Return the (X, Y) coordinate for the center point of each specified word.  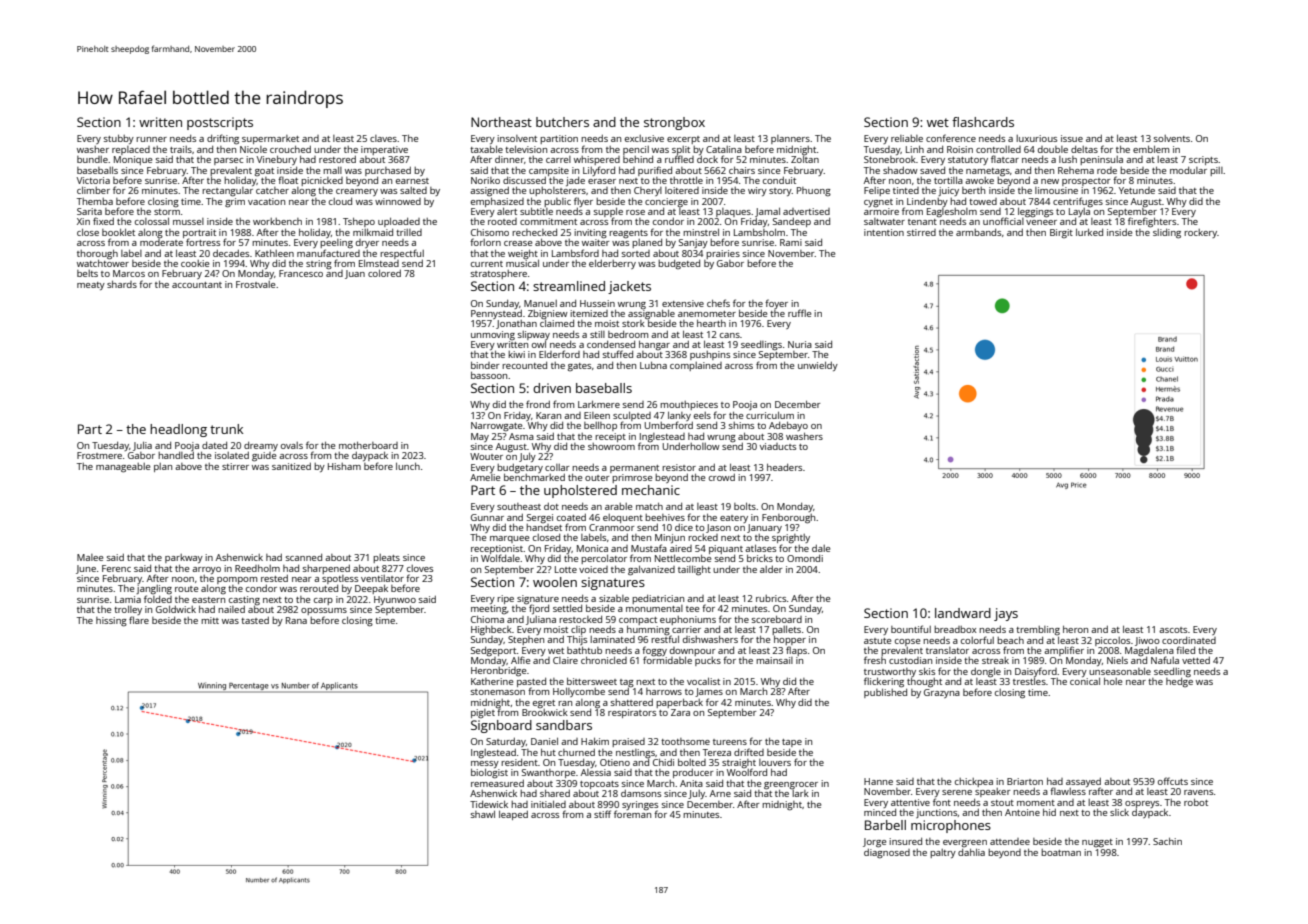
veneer (1041, 222)
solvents (1172, 138)
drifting (223, 139)
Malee (90, 557)
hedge (1179, 682)
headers (784, 467)
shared (555, 793)
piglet (483, 714)
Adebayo (788, 426)
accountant (197, 285)
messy (485, 764)
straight (739, 764)
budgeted (679, 264)
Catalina (724, 149)
